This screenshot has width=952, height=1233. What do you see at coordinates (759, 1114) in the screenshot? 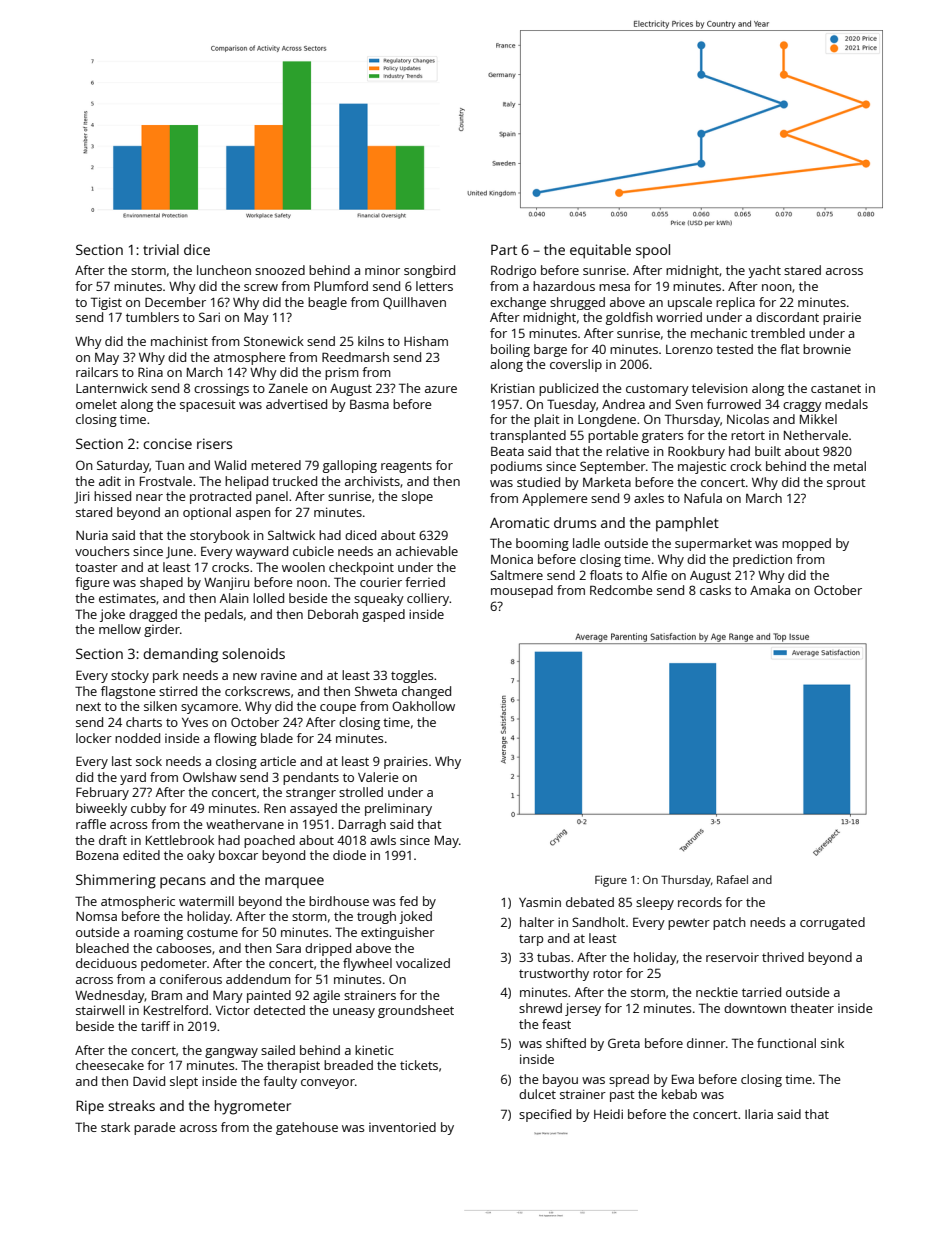
I see `Ilaria` at bounding box center [759, 1114].
